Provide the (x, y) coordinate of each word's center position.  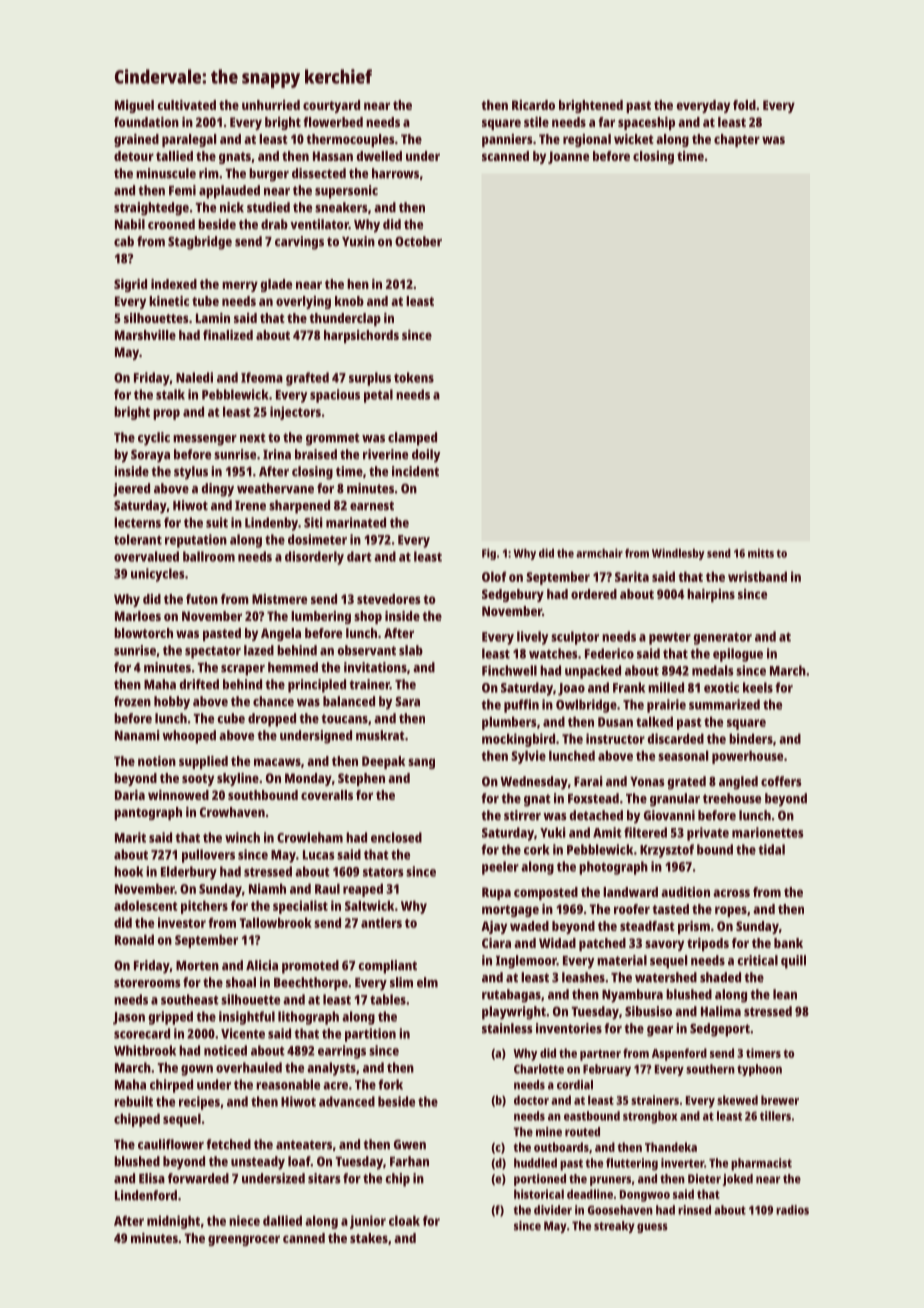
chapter (737, 140)
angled (738, 783)
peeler (500, 868)
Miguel (134, 106)
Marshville (145, 335)
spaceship (646, 123)
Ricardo (533, 105)
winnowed (178, 795)
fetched (228, 1144)
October (418, 241)
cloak (404, 1220)
